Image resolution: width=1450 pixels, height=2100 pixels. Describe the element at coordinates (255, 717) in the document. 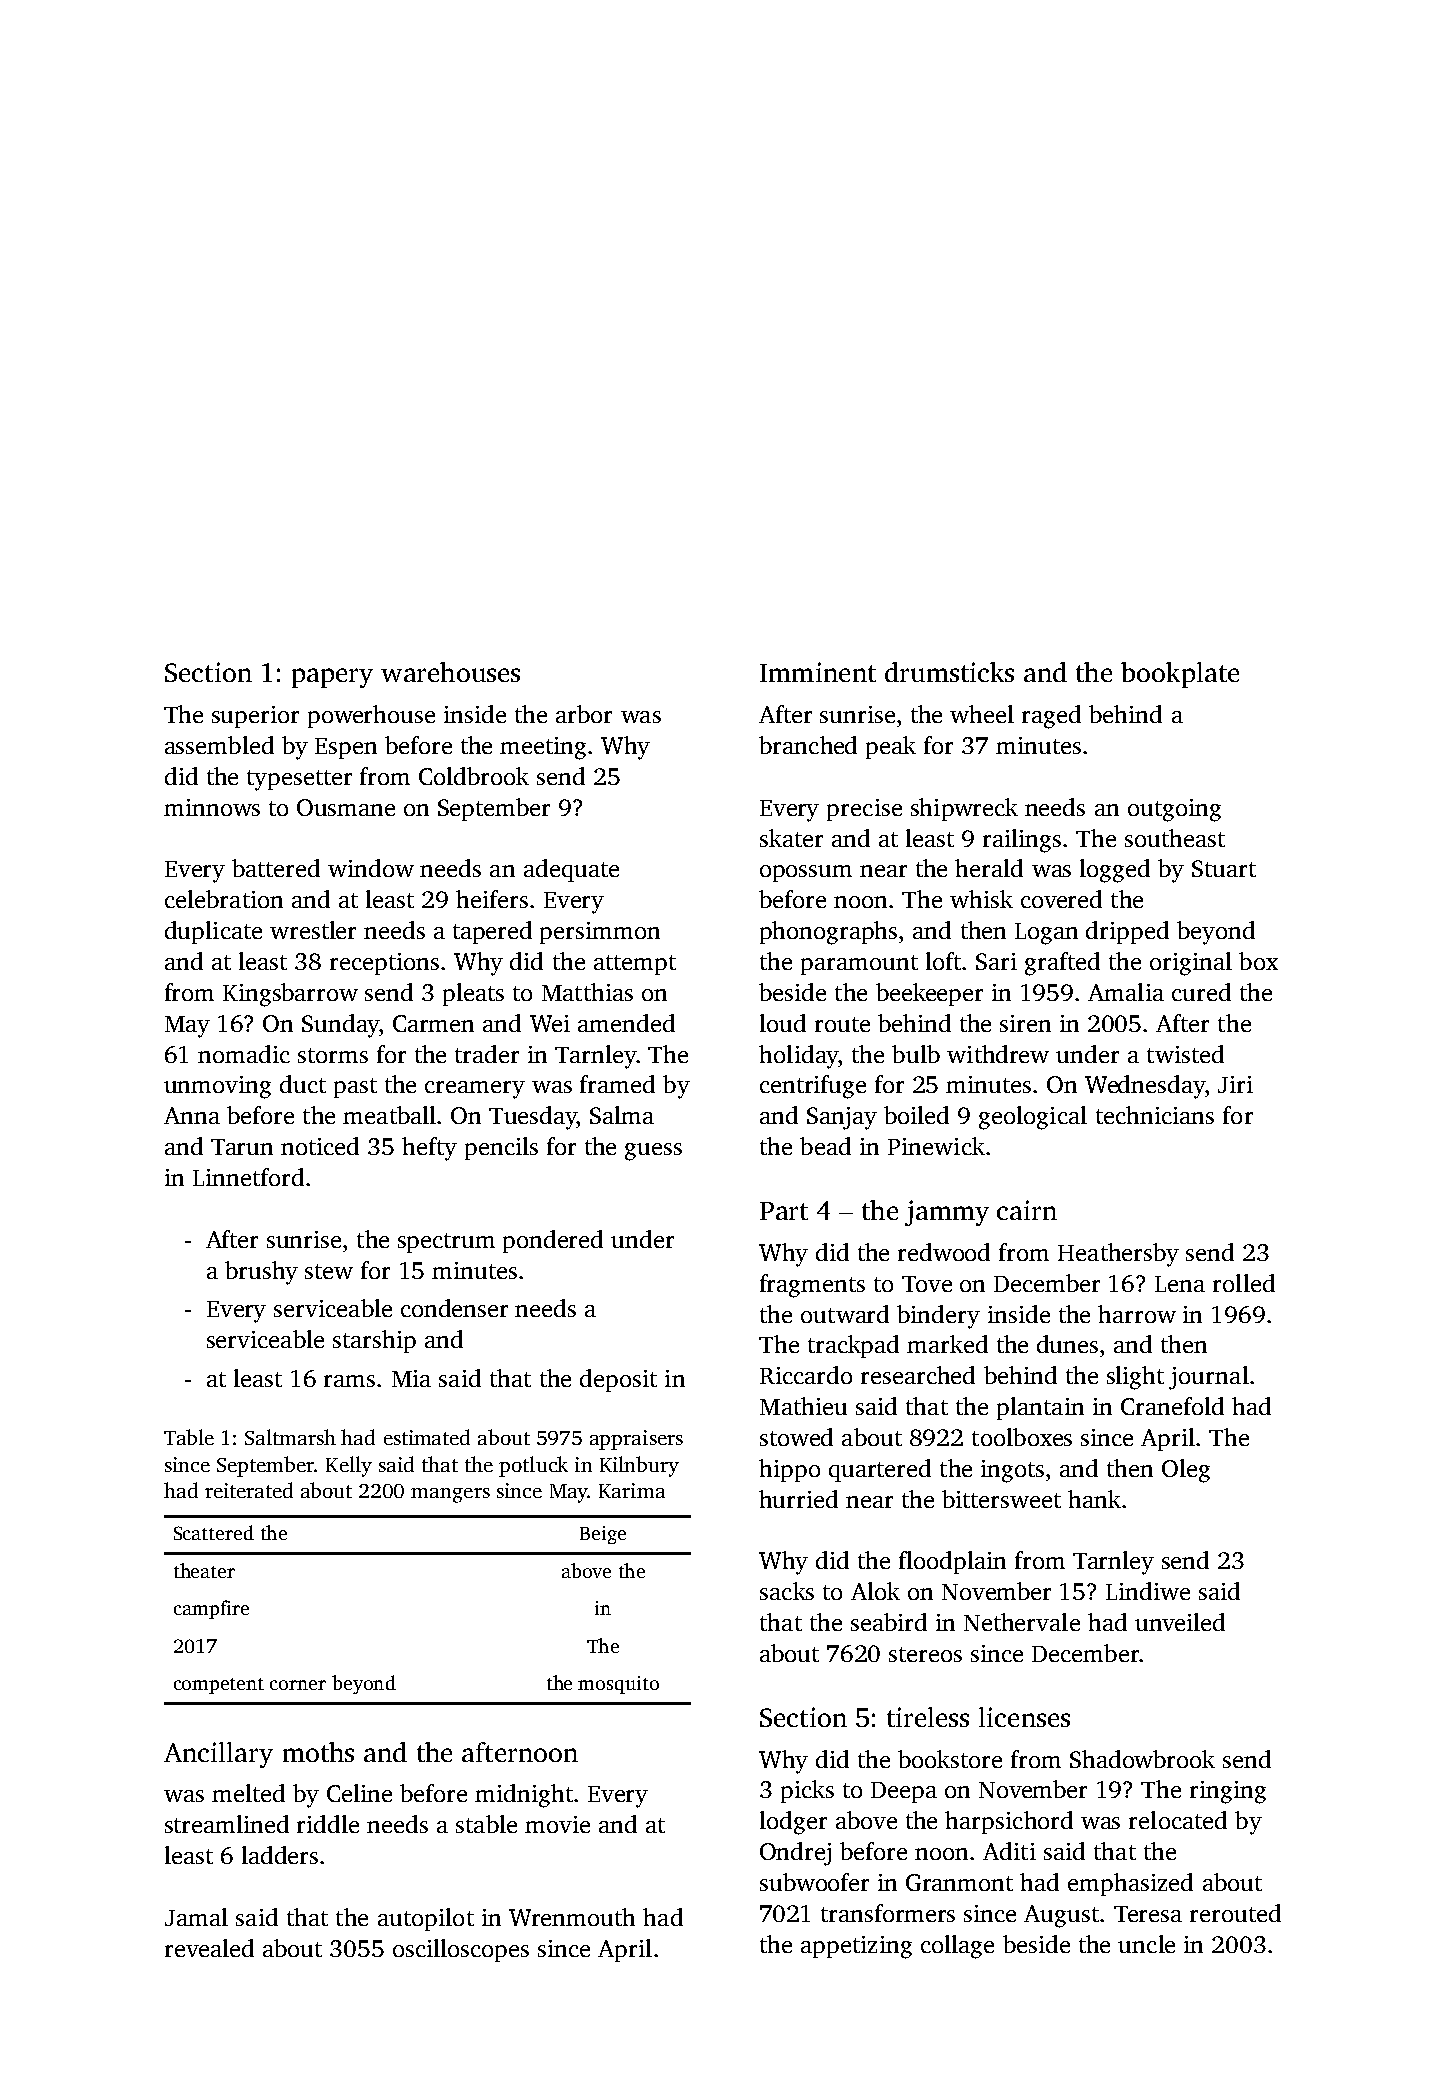

I see `superior` at that location.
